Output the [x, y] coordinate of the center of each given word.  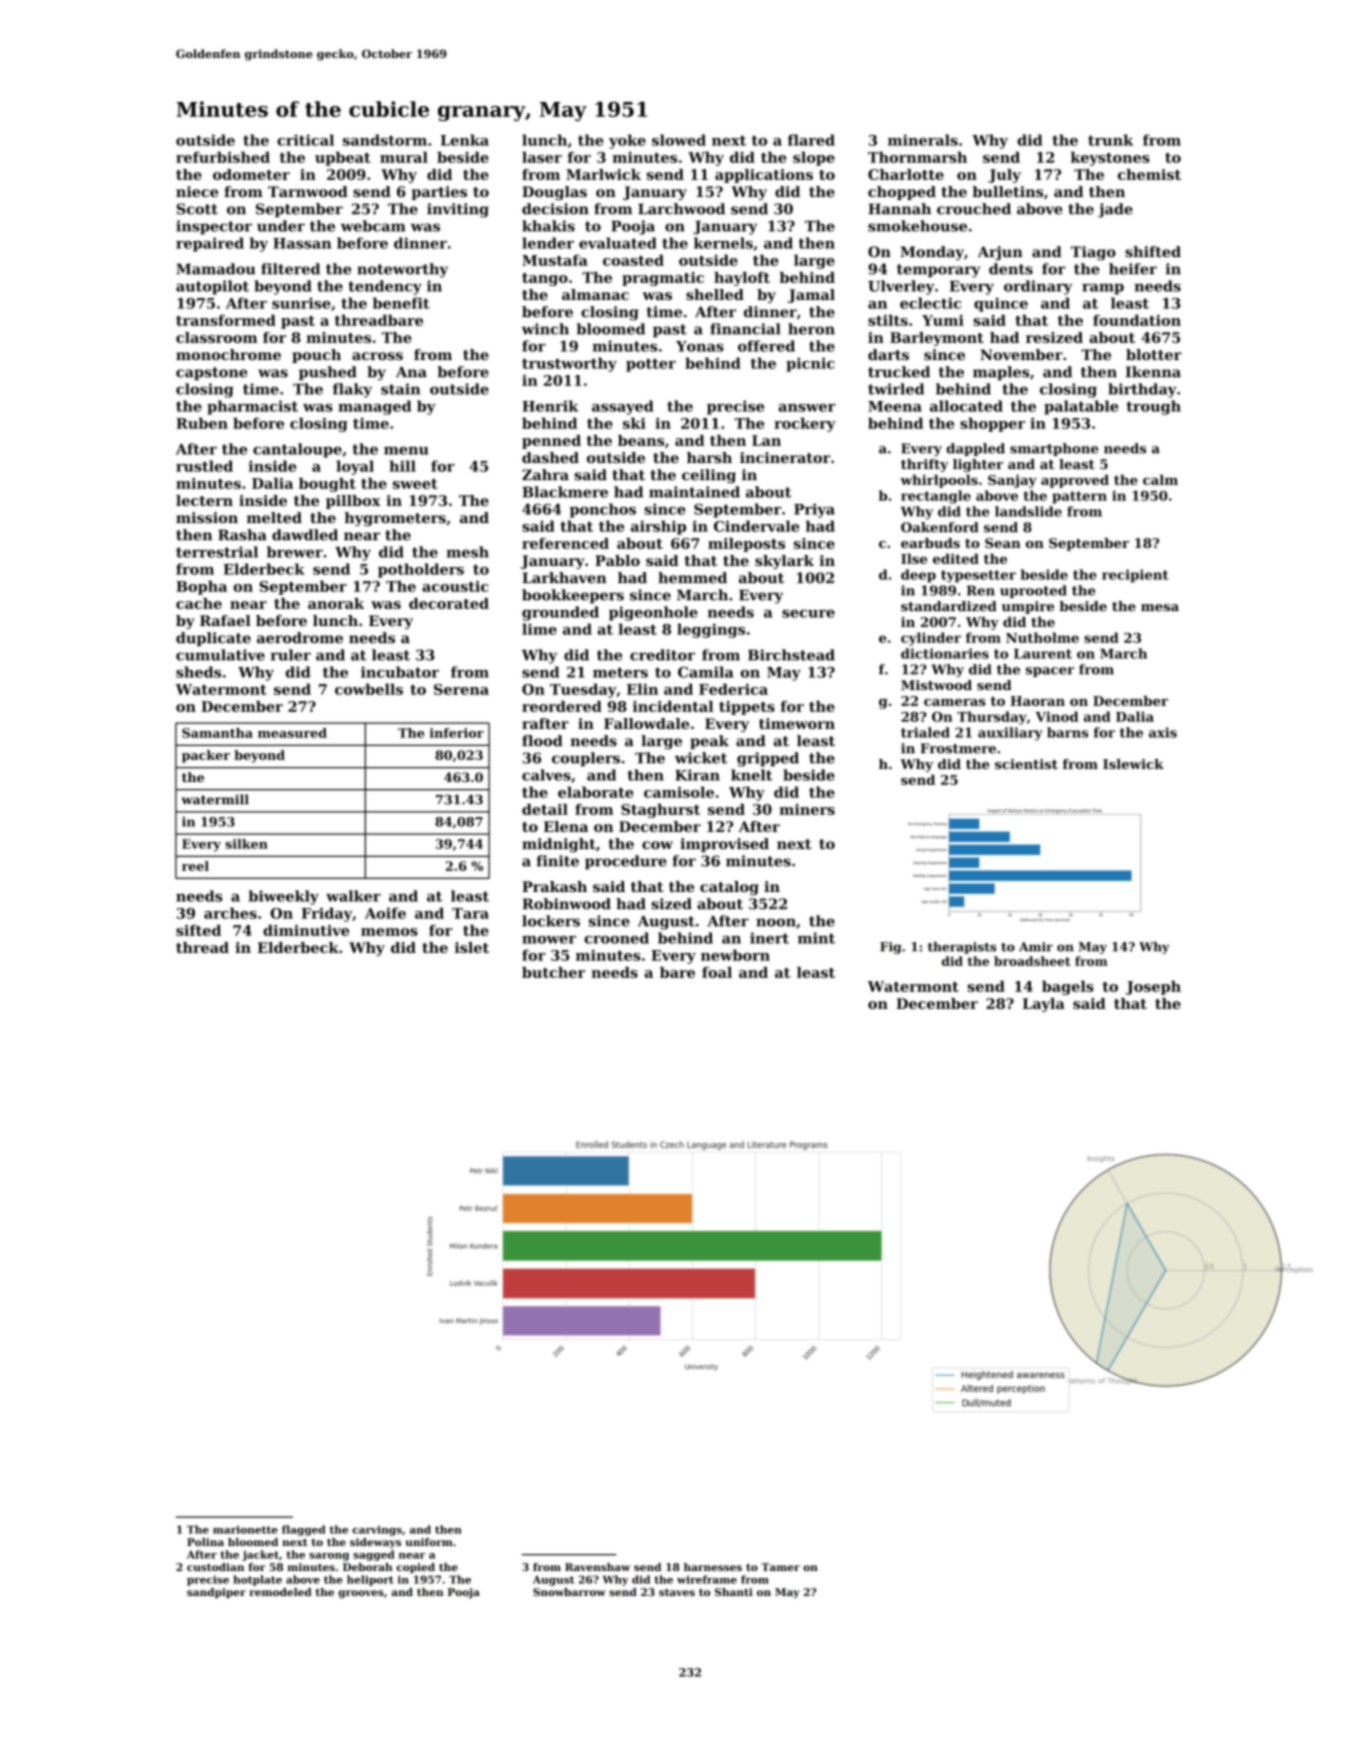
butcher [553, 972]
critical [305, 140]
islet [472, 947]
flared [811, 140]
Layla [1044, 1005]
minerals [923, 140]
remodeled [280, 1592]
